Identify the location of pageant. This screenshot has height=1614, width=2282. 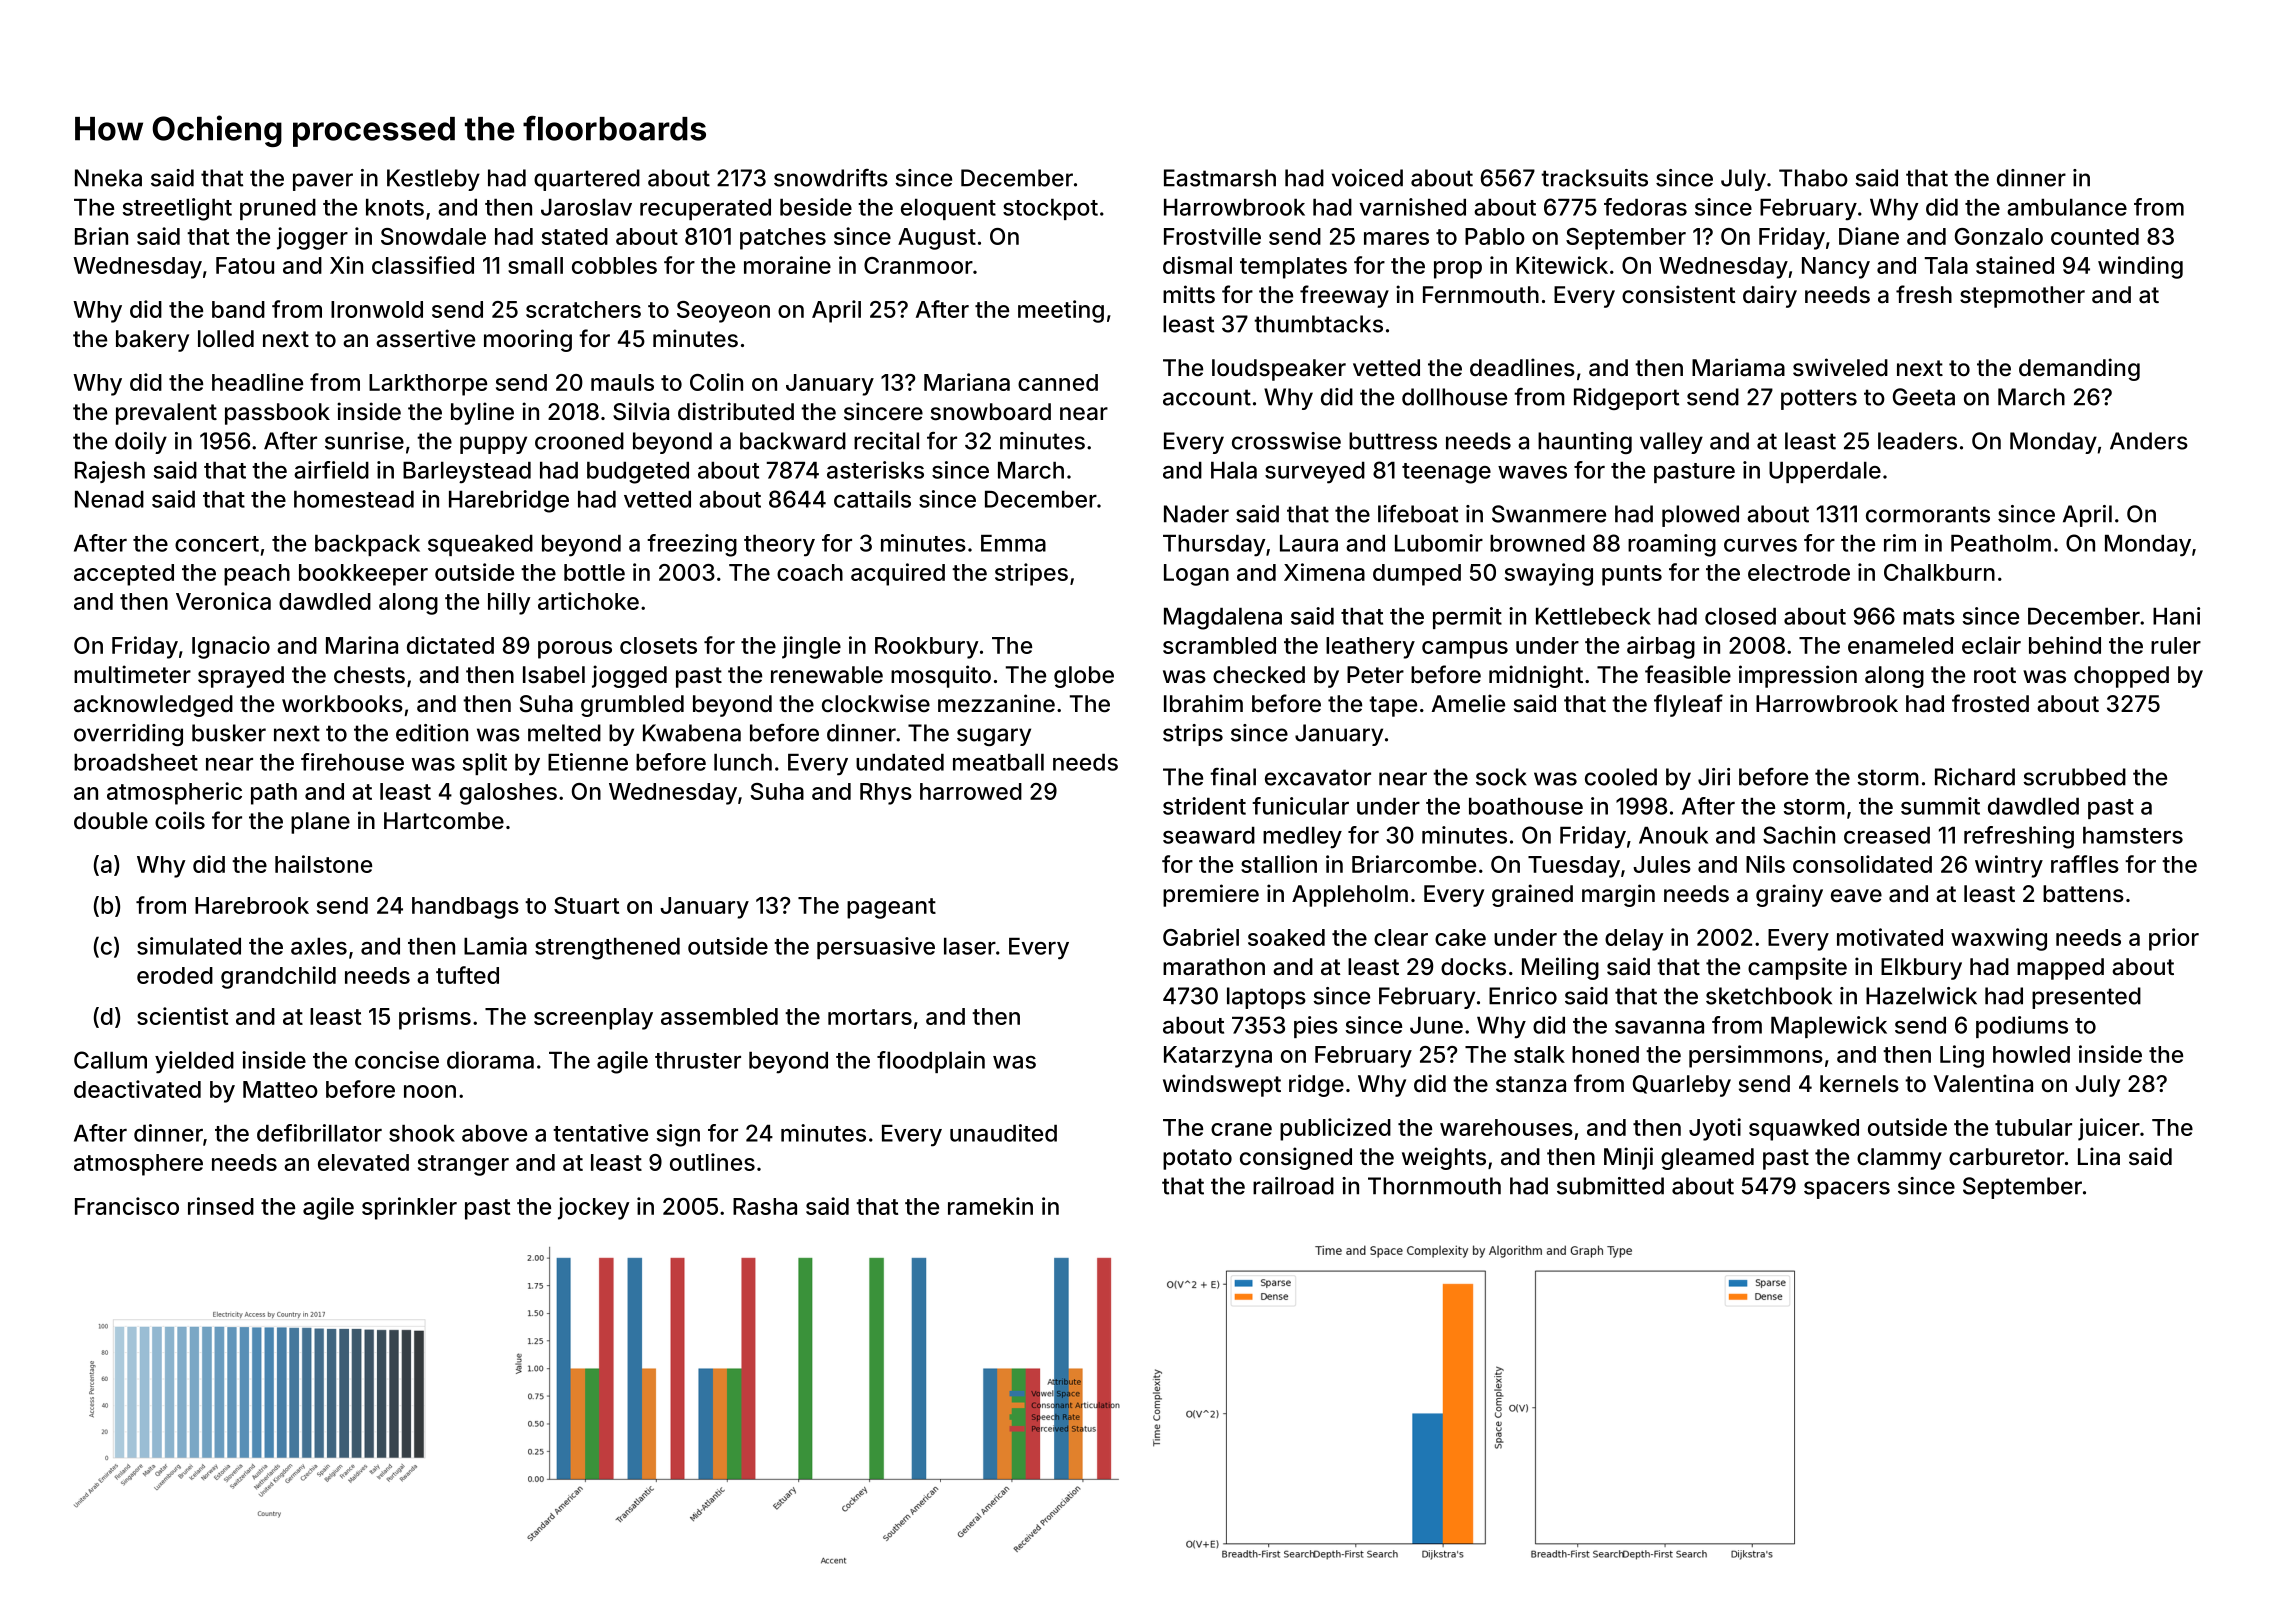
(891, 908).
